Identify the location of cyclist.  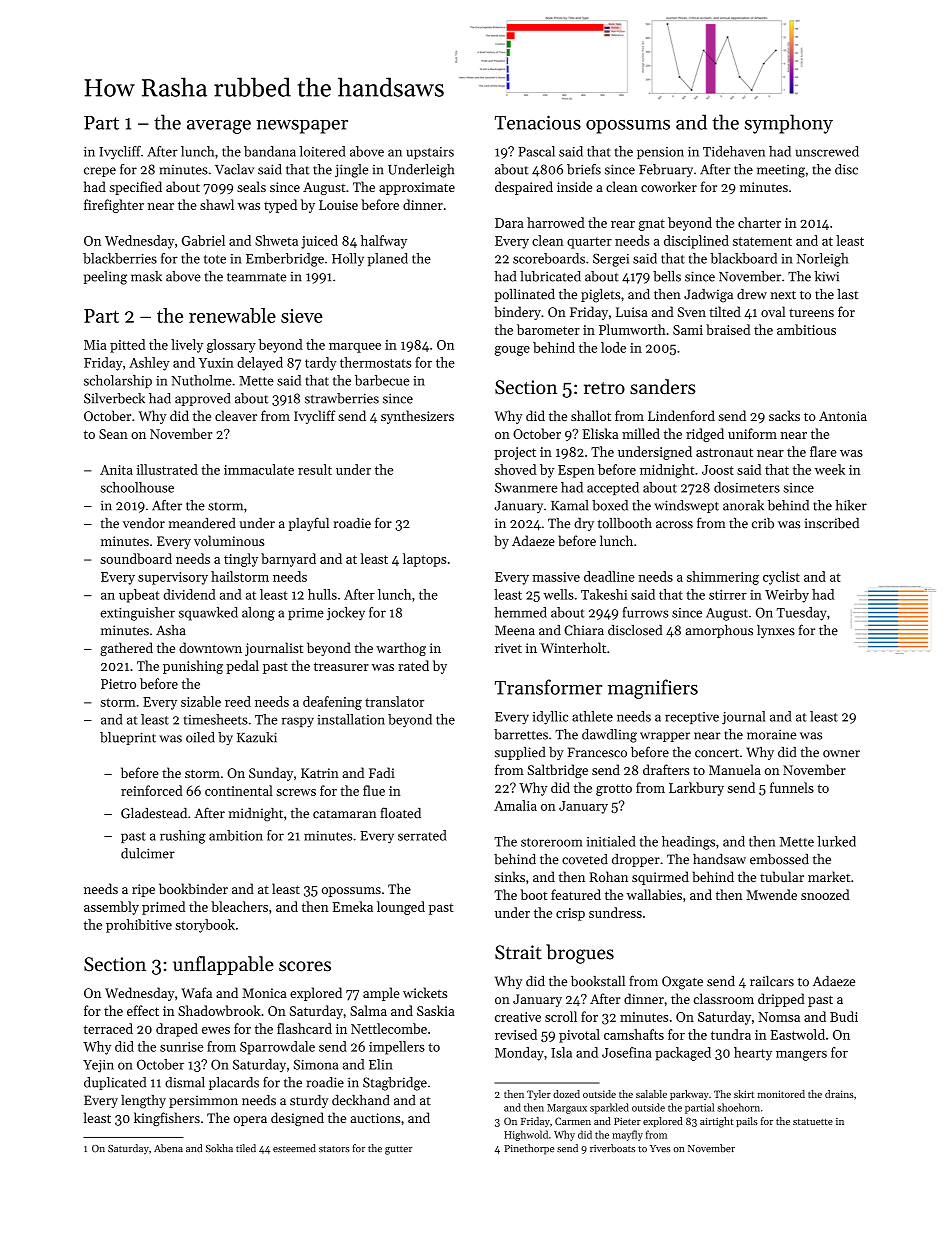
(781, 578).
